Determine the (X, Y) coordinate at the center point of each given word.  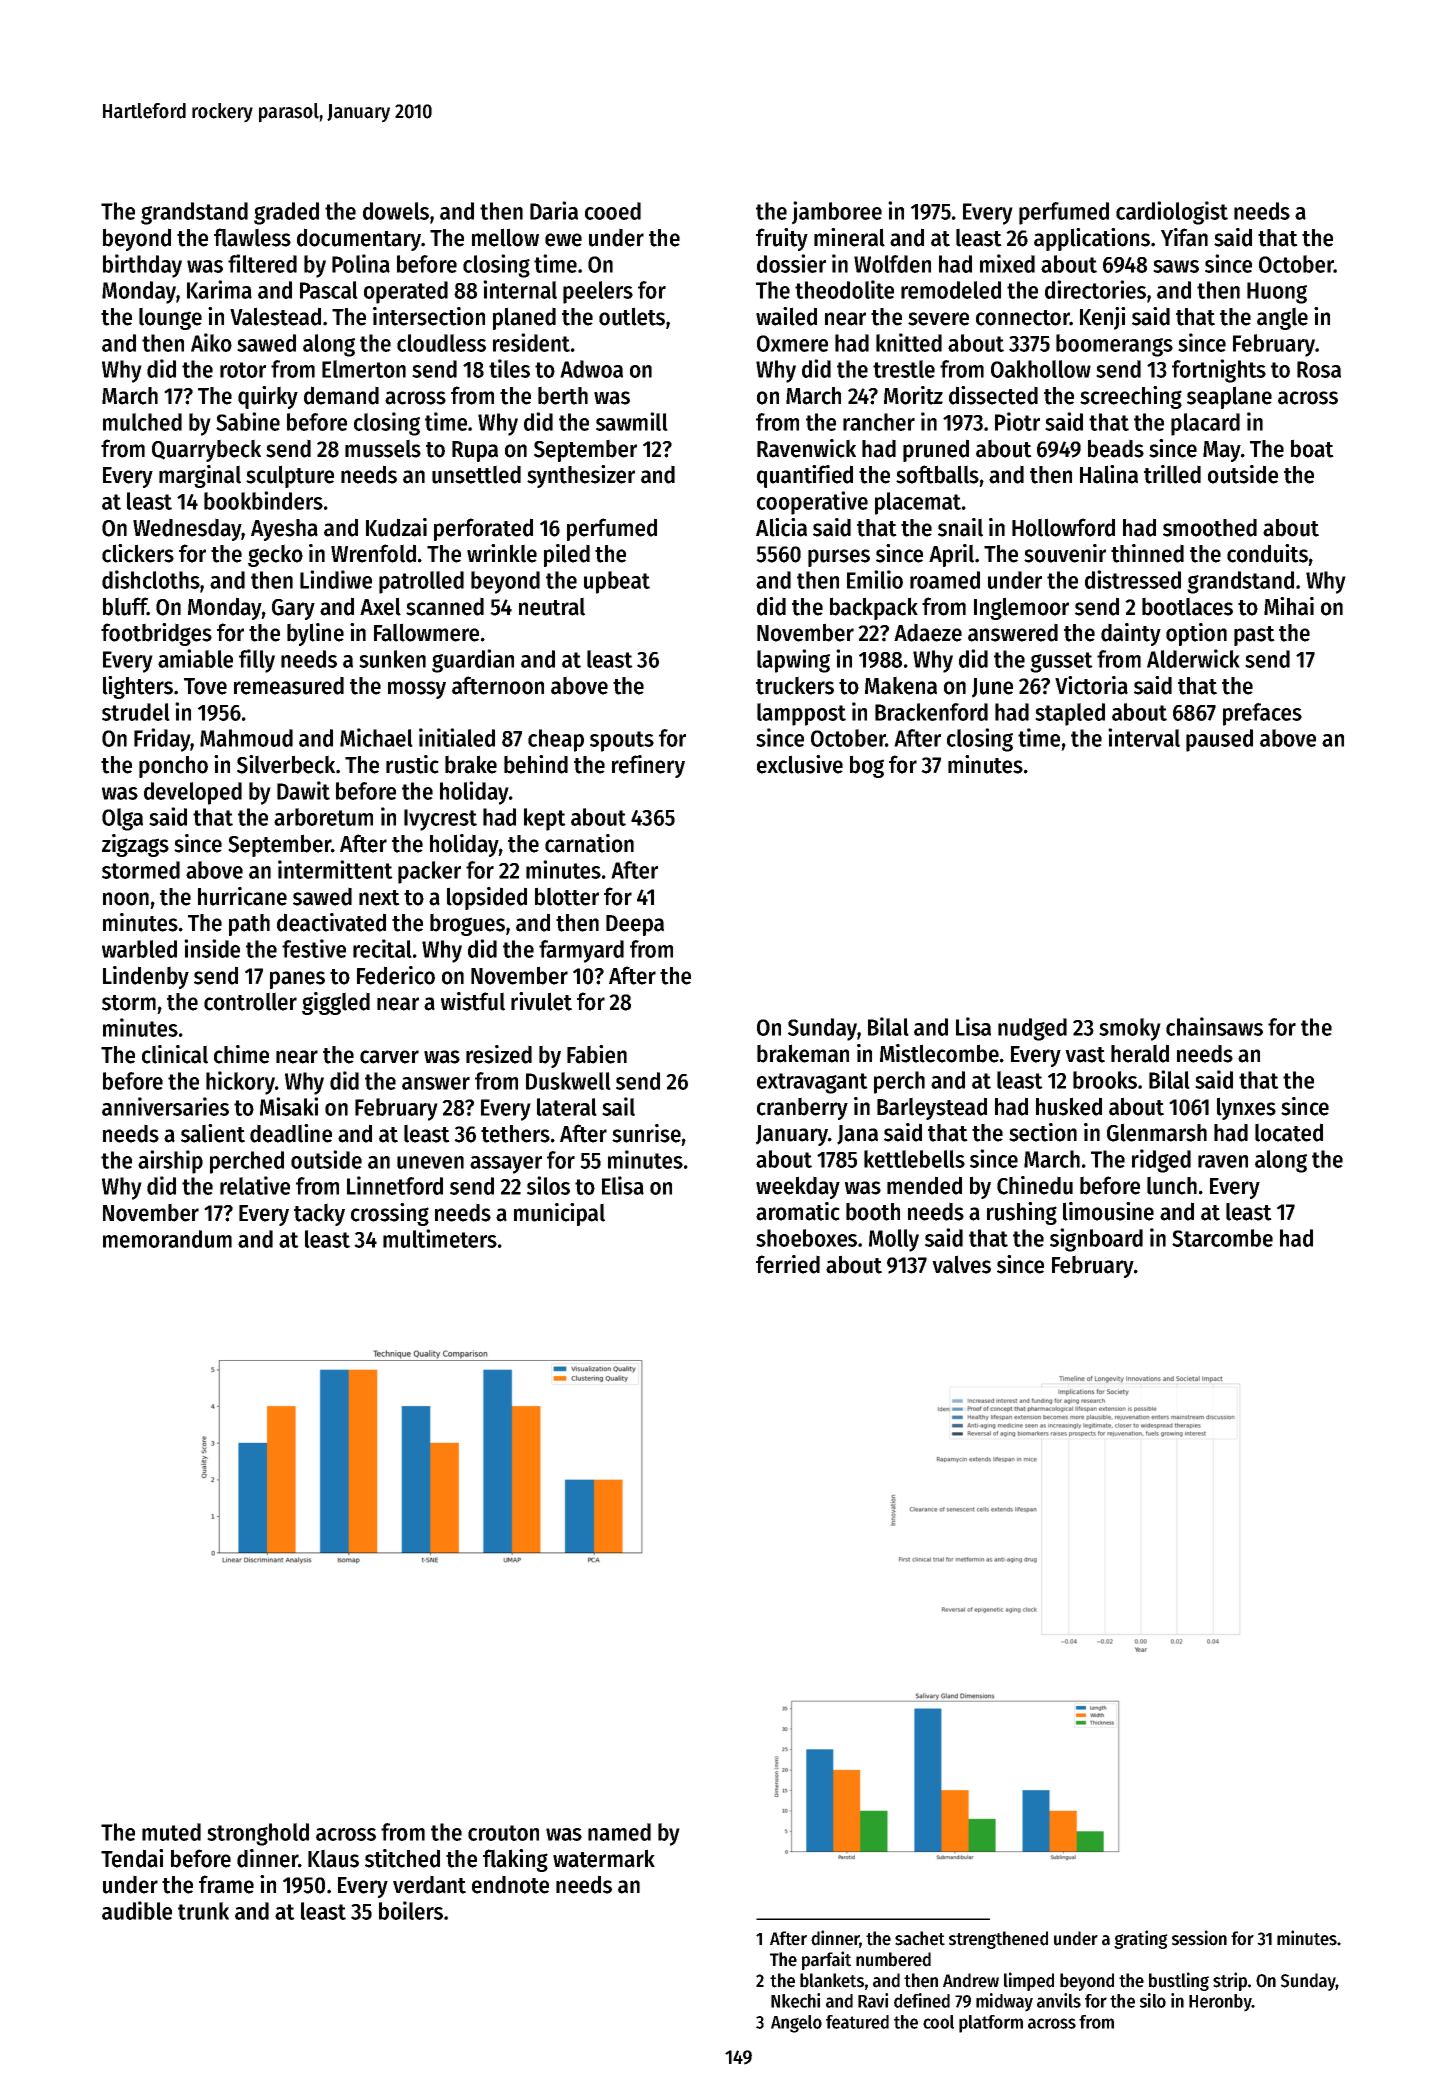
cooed (613, 211)
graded (286, 213)
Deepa (635, 925)
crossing (390, 1214)
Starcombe (1222, 1238)
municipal (559, 1214)
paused (1219, 740)
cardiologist (1172, 213)
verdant (429, 1884)
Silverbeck (286, 764)
